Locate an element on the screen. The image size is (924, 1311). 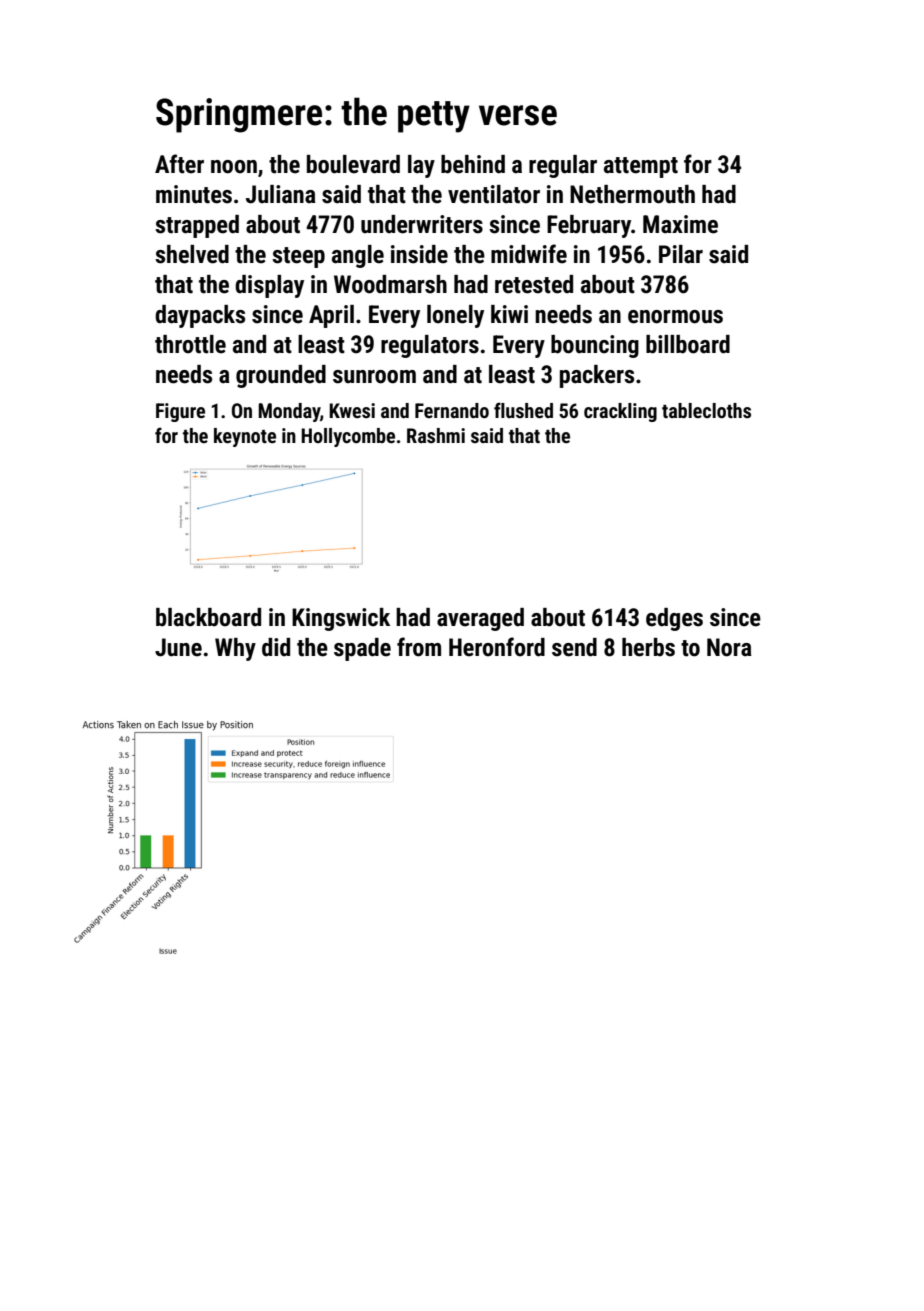
keynote is located at coordinates (245, 437).
